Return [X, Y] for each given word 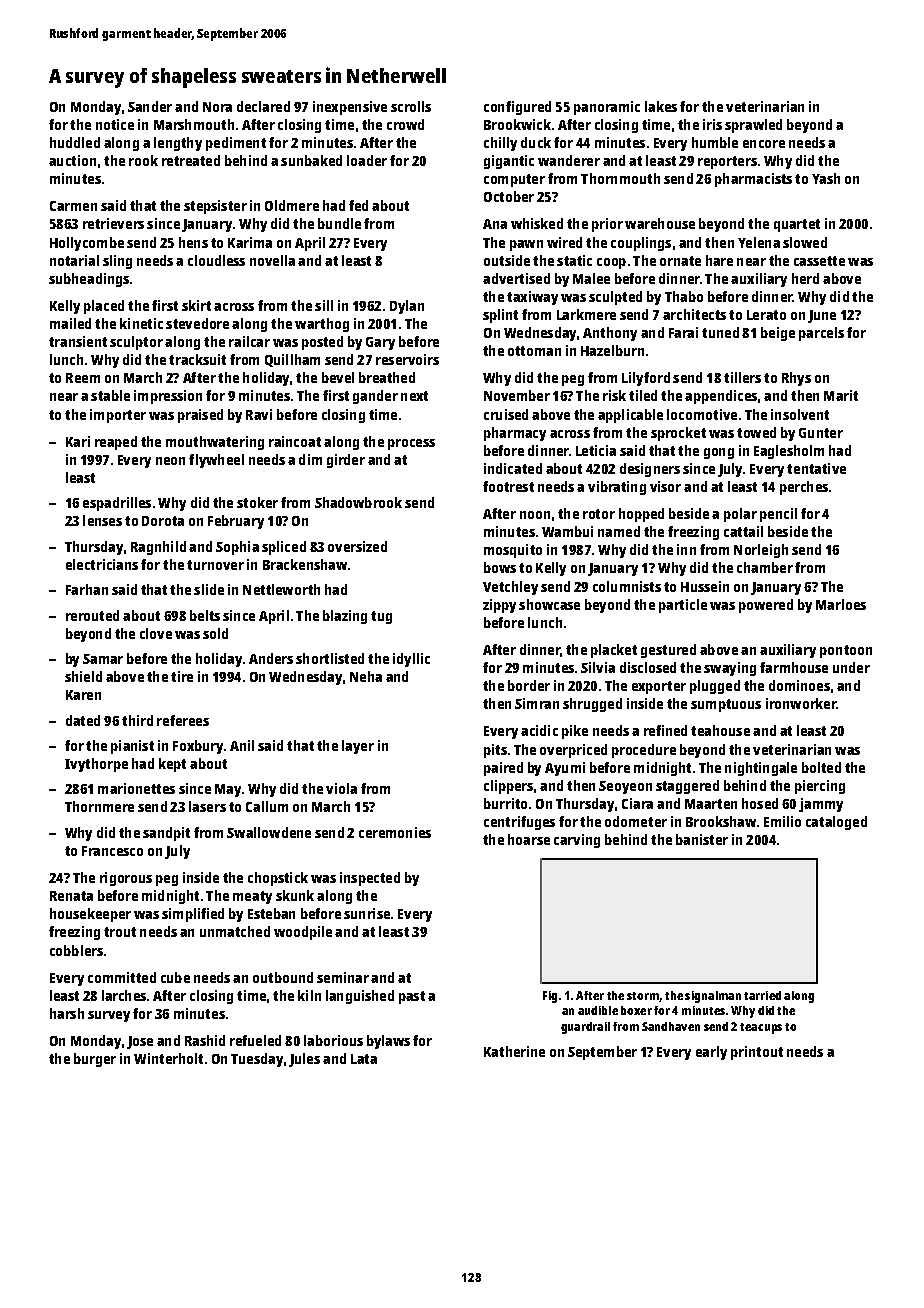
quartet [797, 225]
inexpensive [350, 108]
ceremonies [395, 832]
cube [175, 977]
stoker [257, 502]
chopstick [278, 879]
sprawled [753, 126]
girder [346, 461]
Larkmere [586, 314]
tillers [742, 377]
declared [263, 106]
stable [110, 395]
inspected [370, 879]
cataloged [836, 823]
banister [702, 839]
